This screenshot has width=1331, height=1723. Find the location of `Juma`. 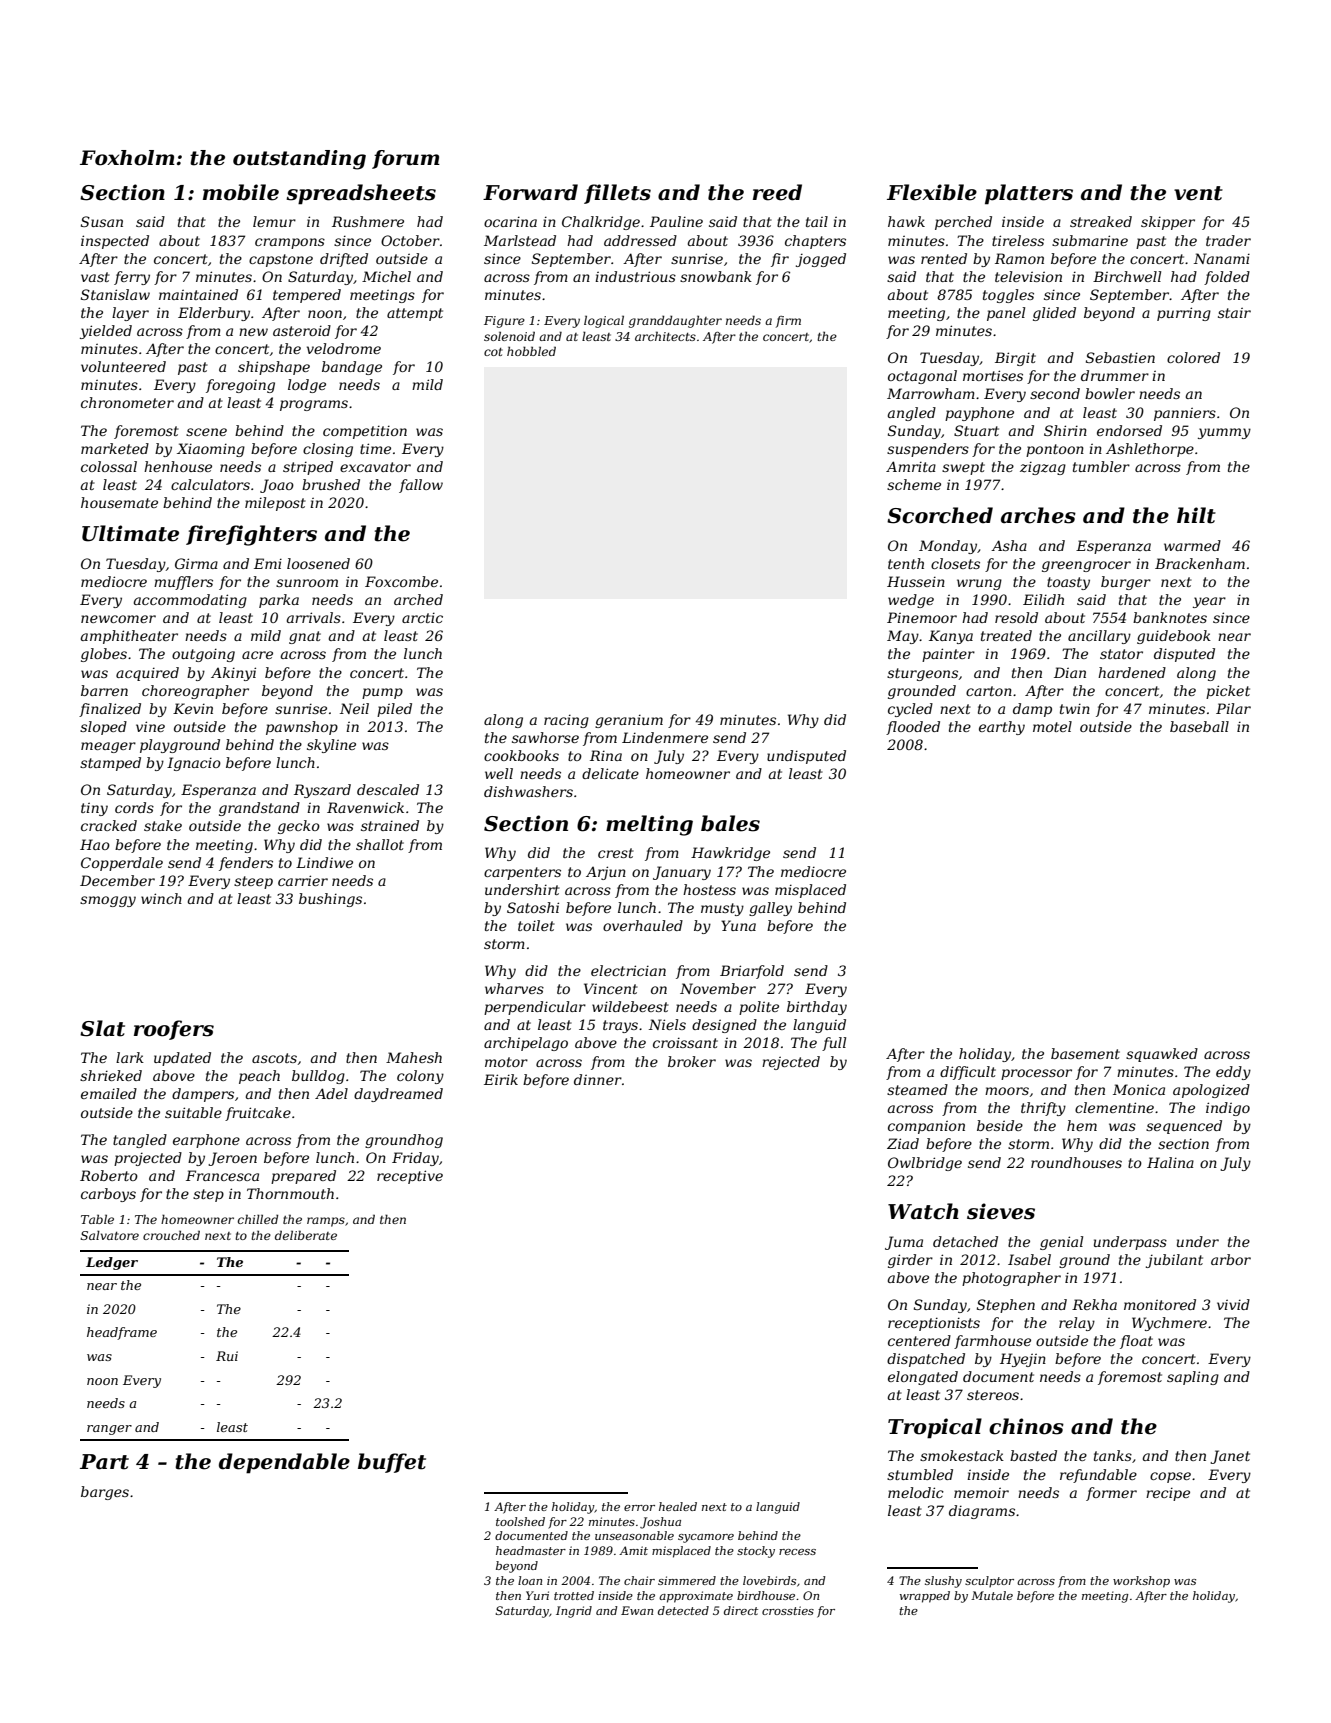

Juma is located at coordinates (904, 1243).
